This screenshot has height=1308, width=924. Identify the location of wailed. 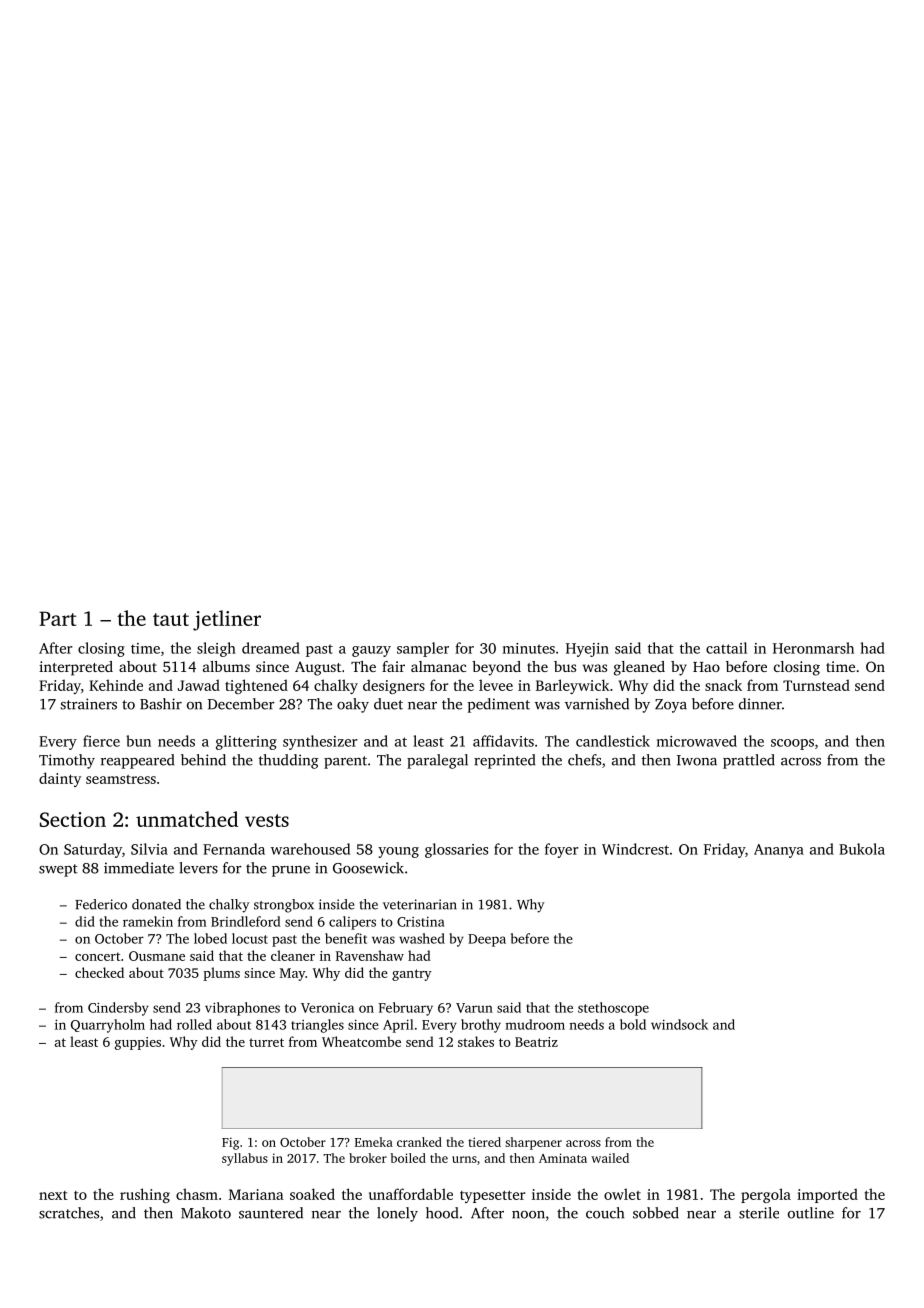
(610, 1158).
